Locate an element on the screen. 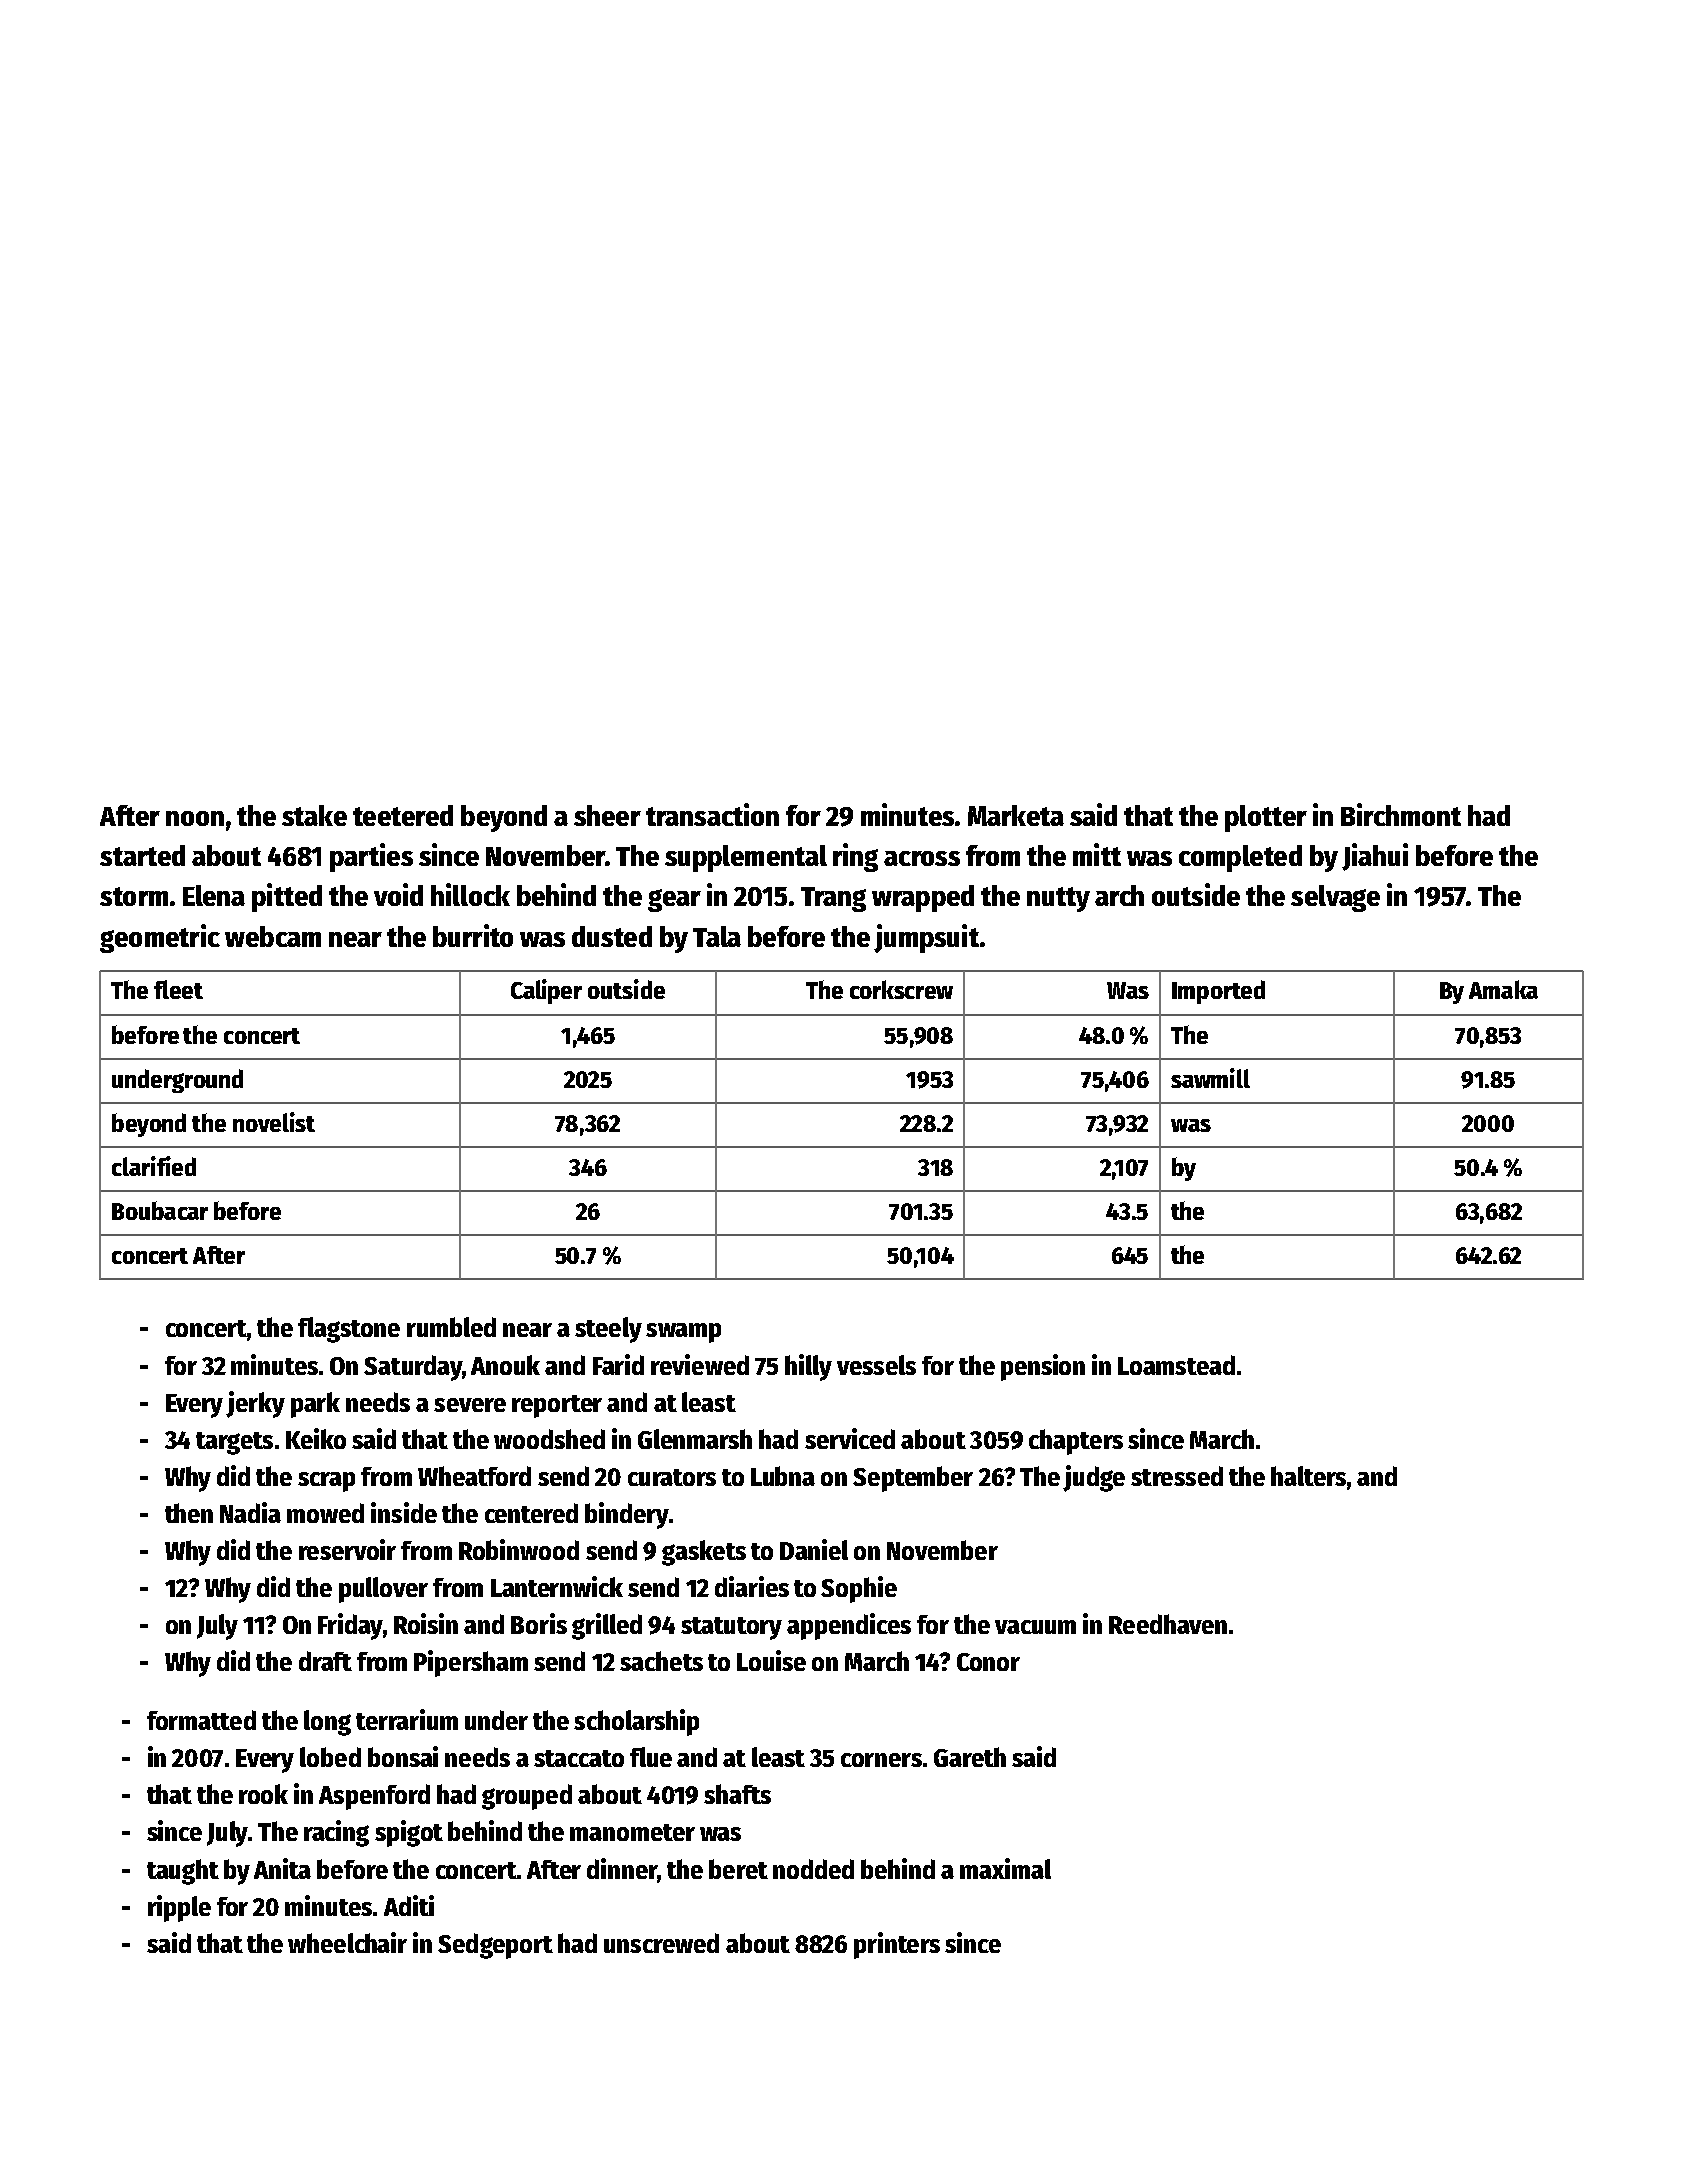 The width and height of the screenshot is (1683, 2178). novelist is located at coordinates (274, 1122).
